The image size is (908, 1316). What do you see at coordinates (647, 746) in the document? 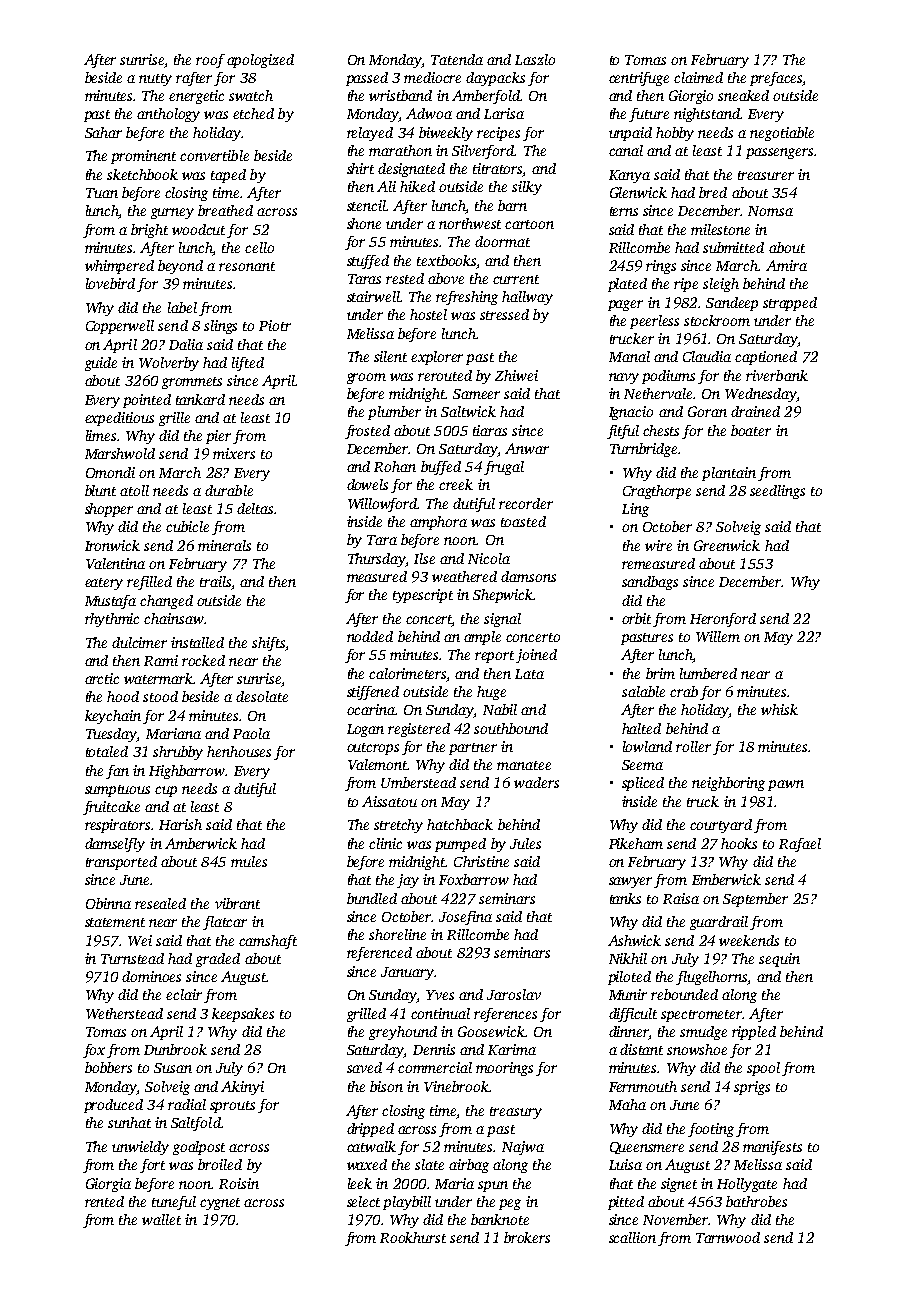
I see `lowland` at bounding box center [647, 746].
